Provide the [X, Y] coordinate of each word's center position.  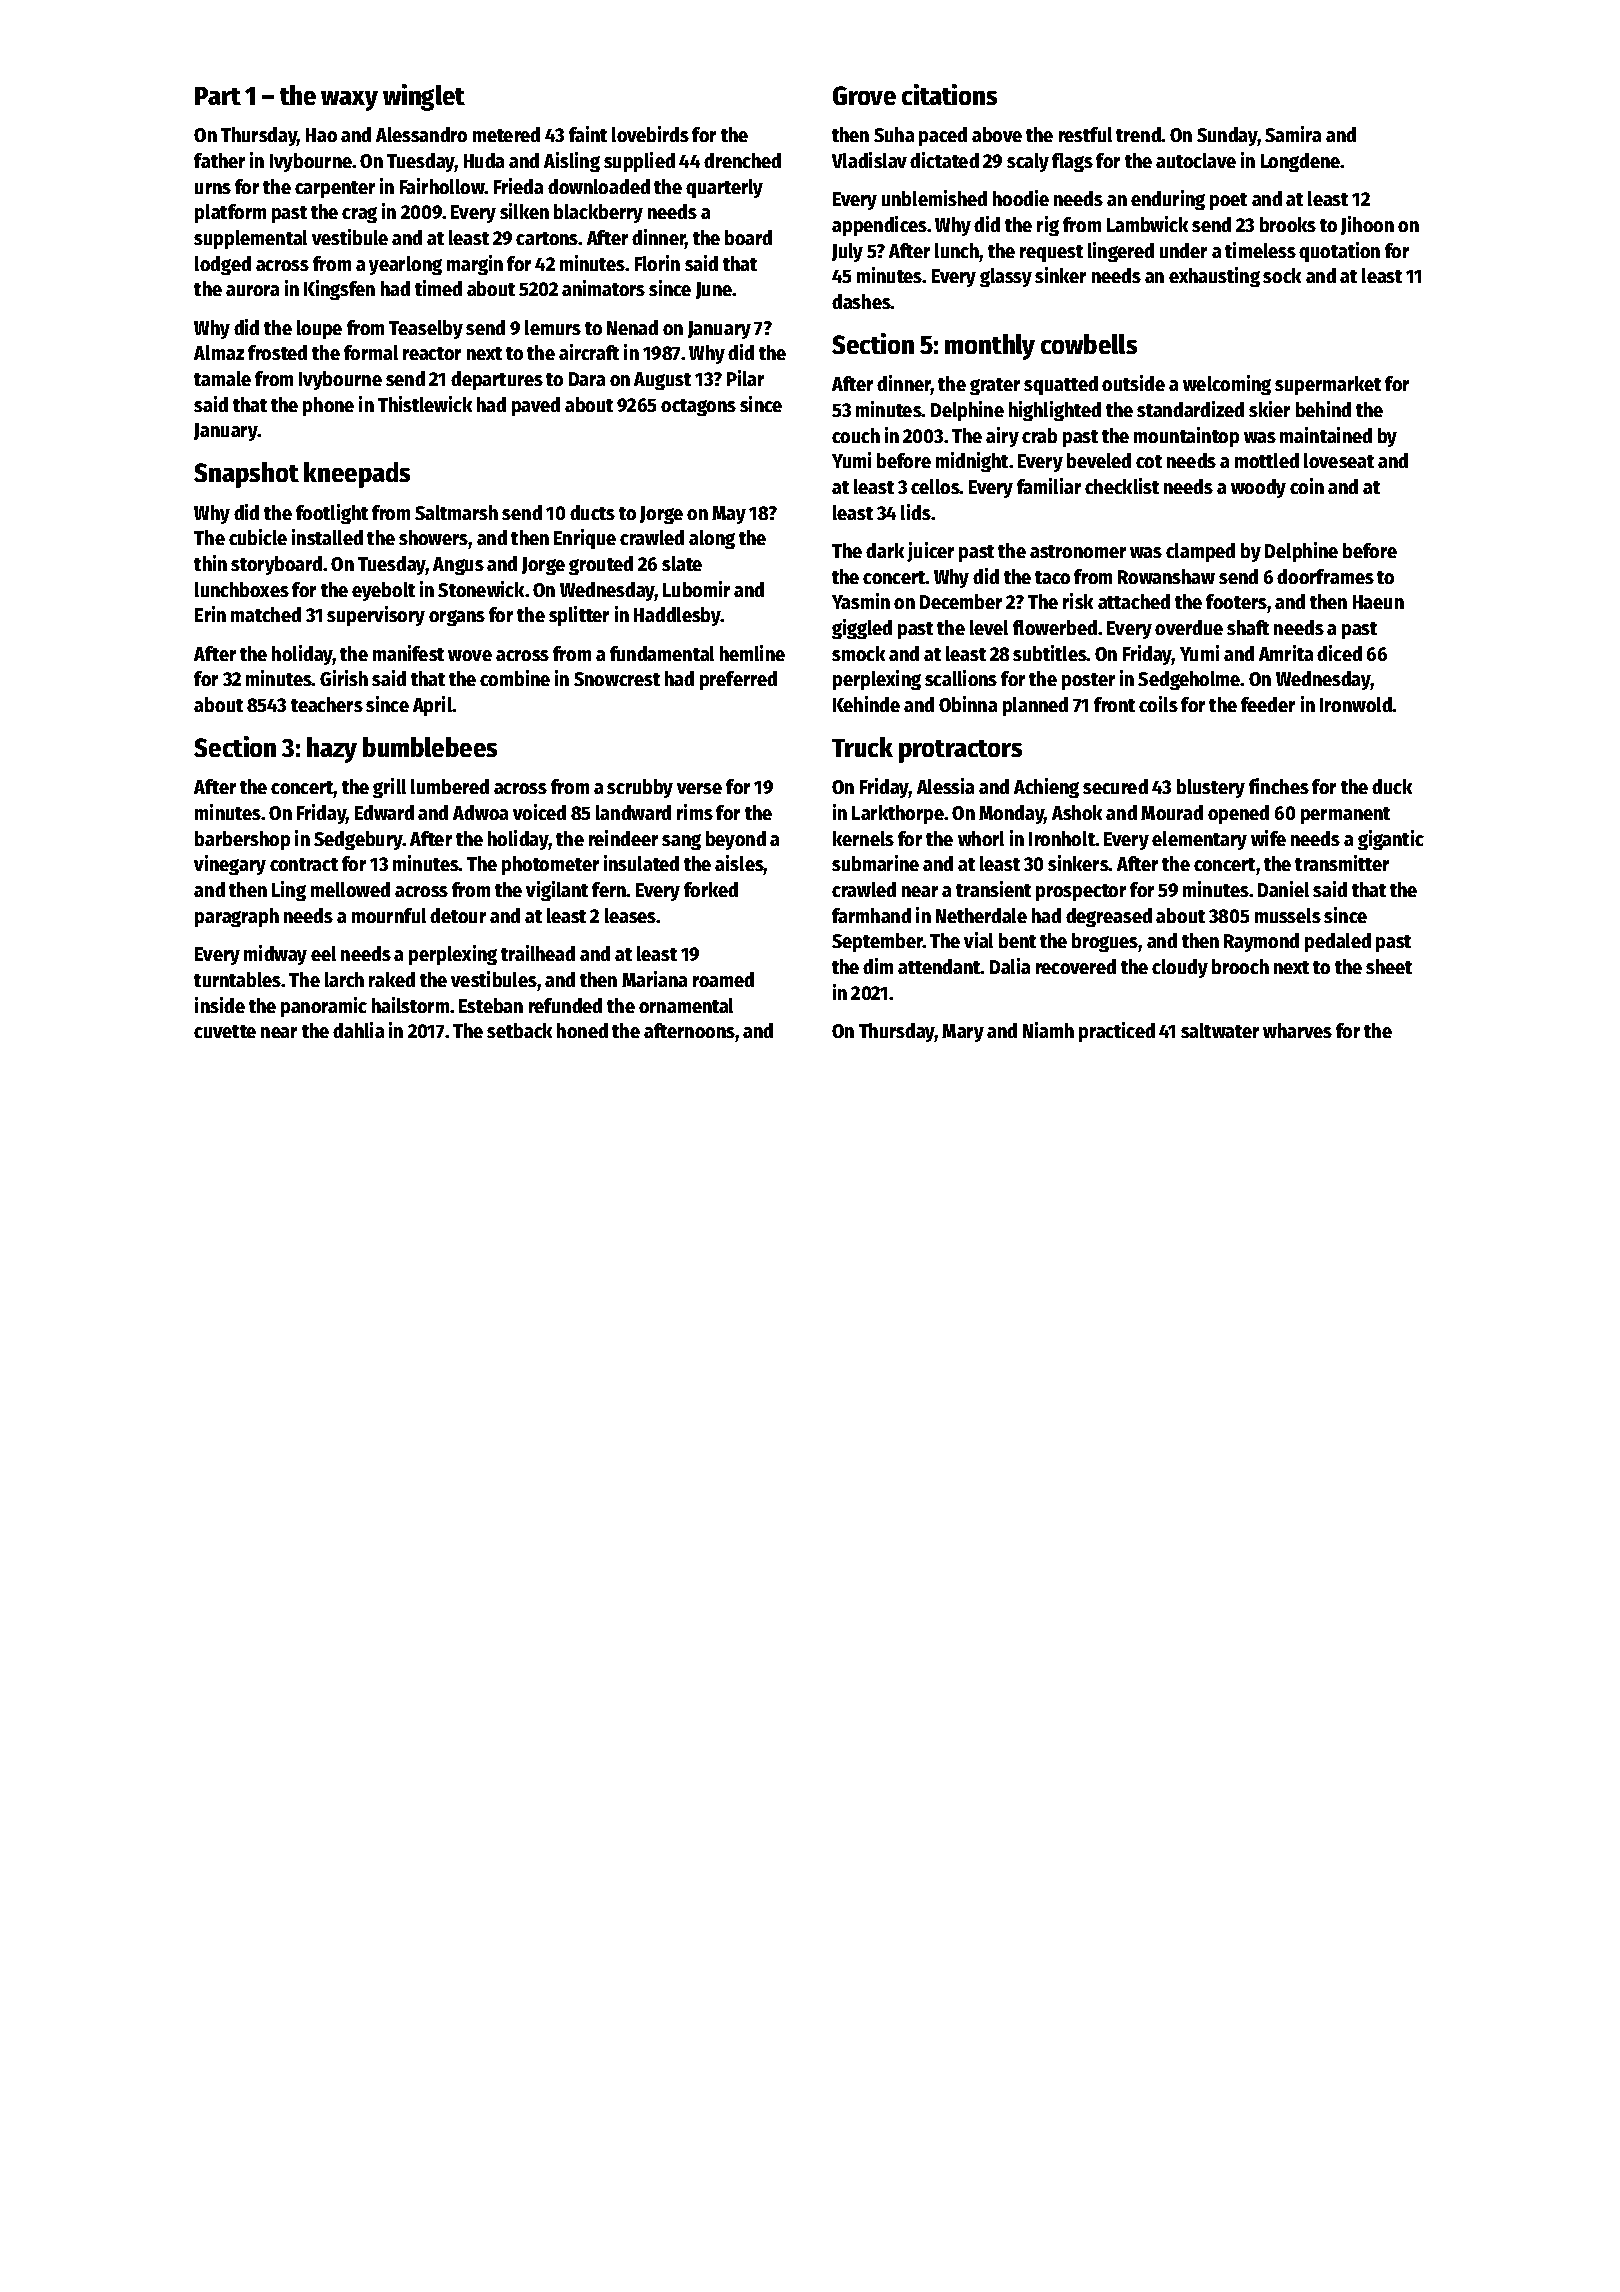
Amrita [1286, 653]
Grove [864, 95]
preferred [738, 680]
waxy [349, 101]
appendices [879, 226]
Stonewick [481, 589]
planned [1035, 706]
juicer [930, 552]
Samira [1293, 134]
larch [344, 979]
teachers [327, 704]
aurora [252, 290]
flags [1072, 162]
